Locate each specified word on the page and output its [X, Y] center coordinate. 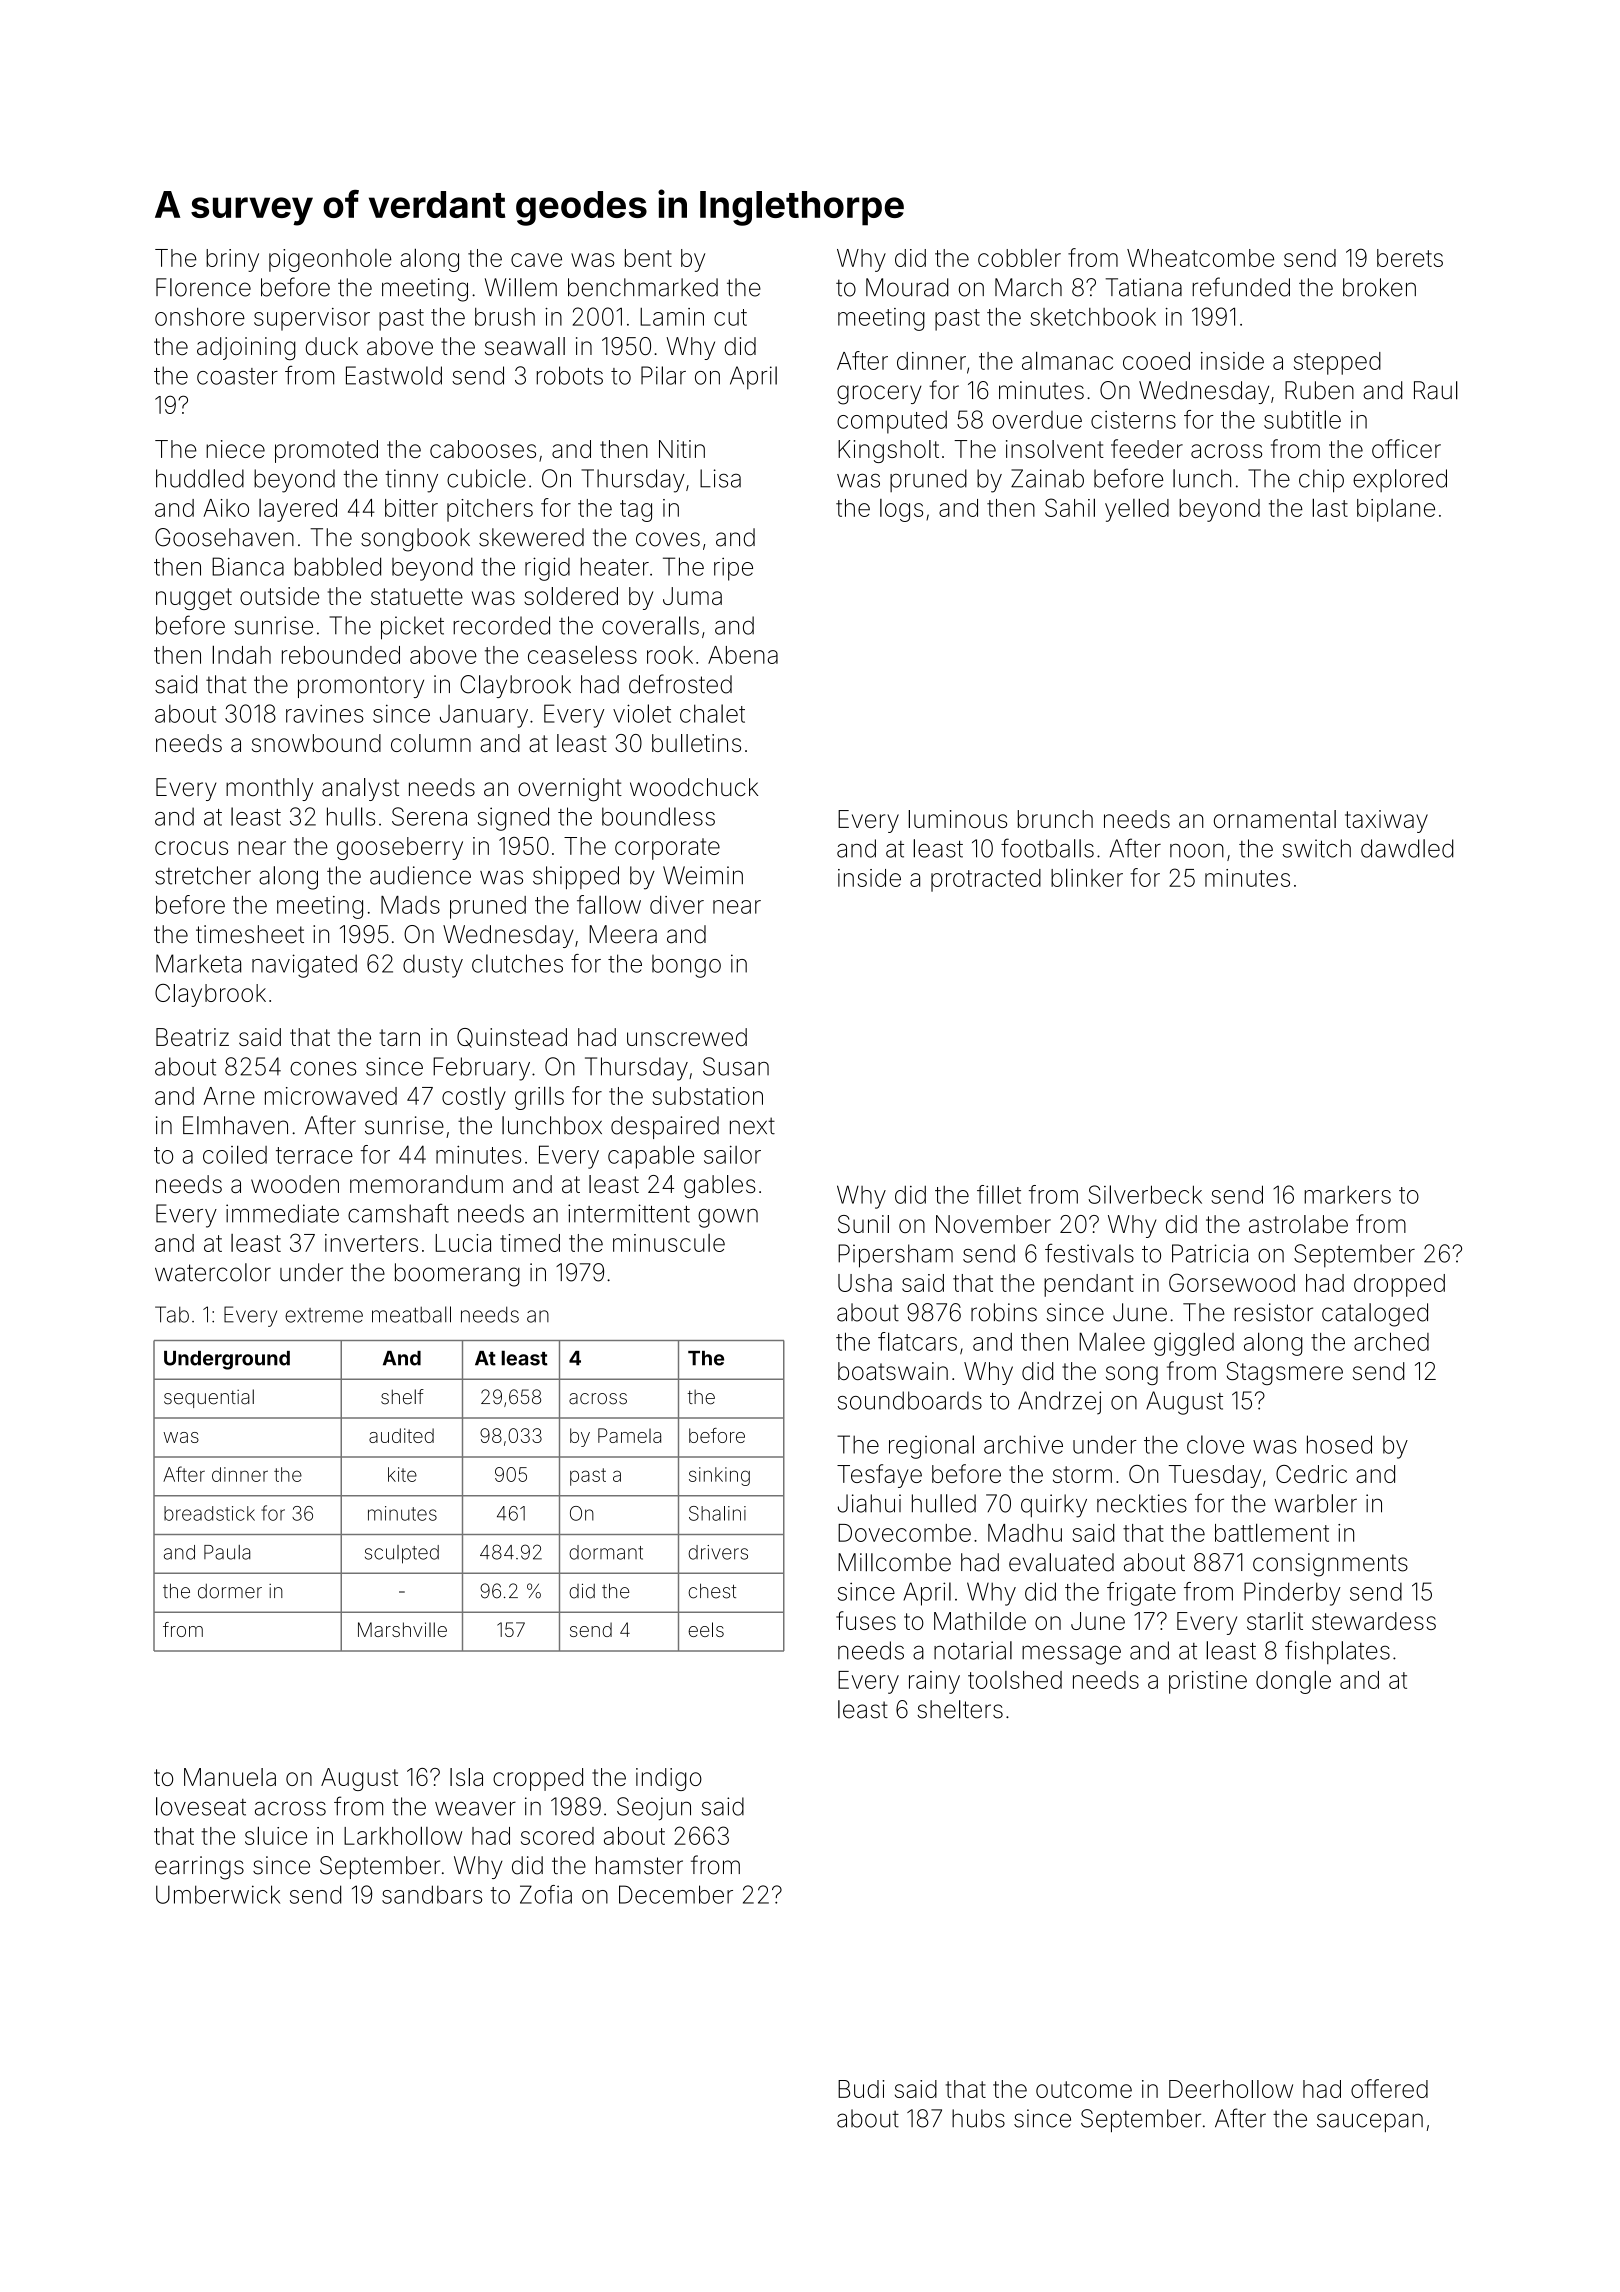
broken [1379, 287]
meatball [411, 1314]
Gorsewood [1232, 1282]
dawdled [1407, 848]
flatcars [917, 1341]
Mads [410, 905]
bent [648, 258]
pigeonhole [330, 260]
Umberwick [218, 1894]
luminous [957, 819]
